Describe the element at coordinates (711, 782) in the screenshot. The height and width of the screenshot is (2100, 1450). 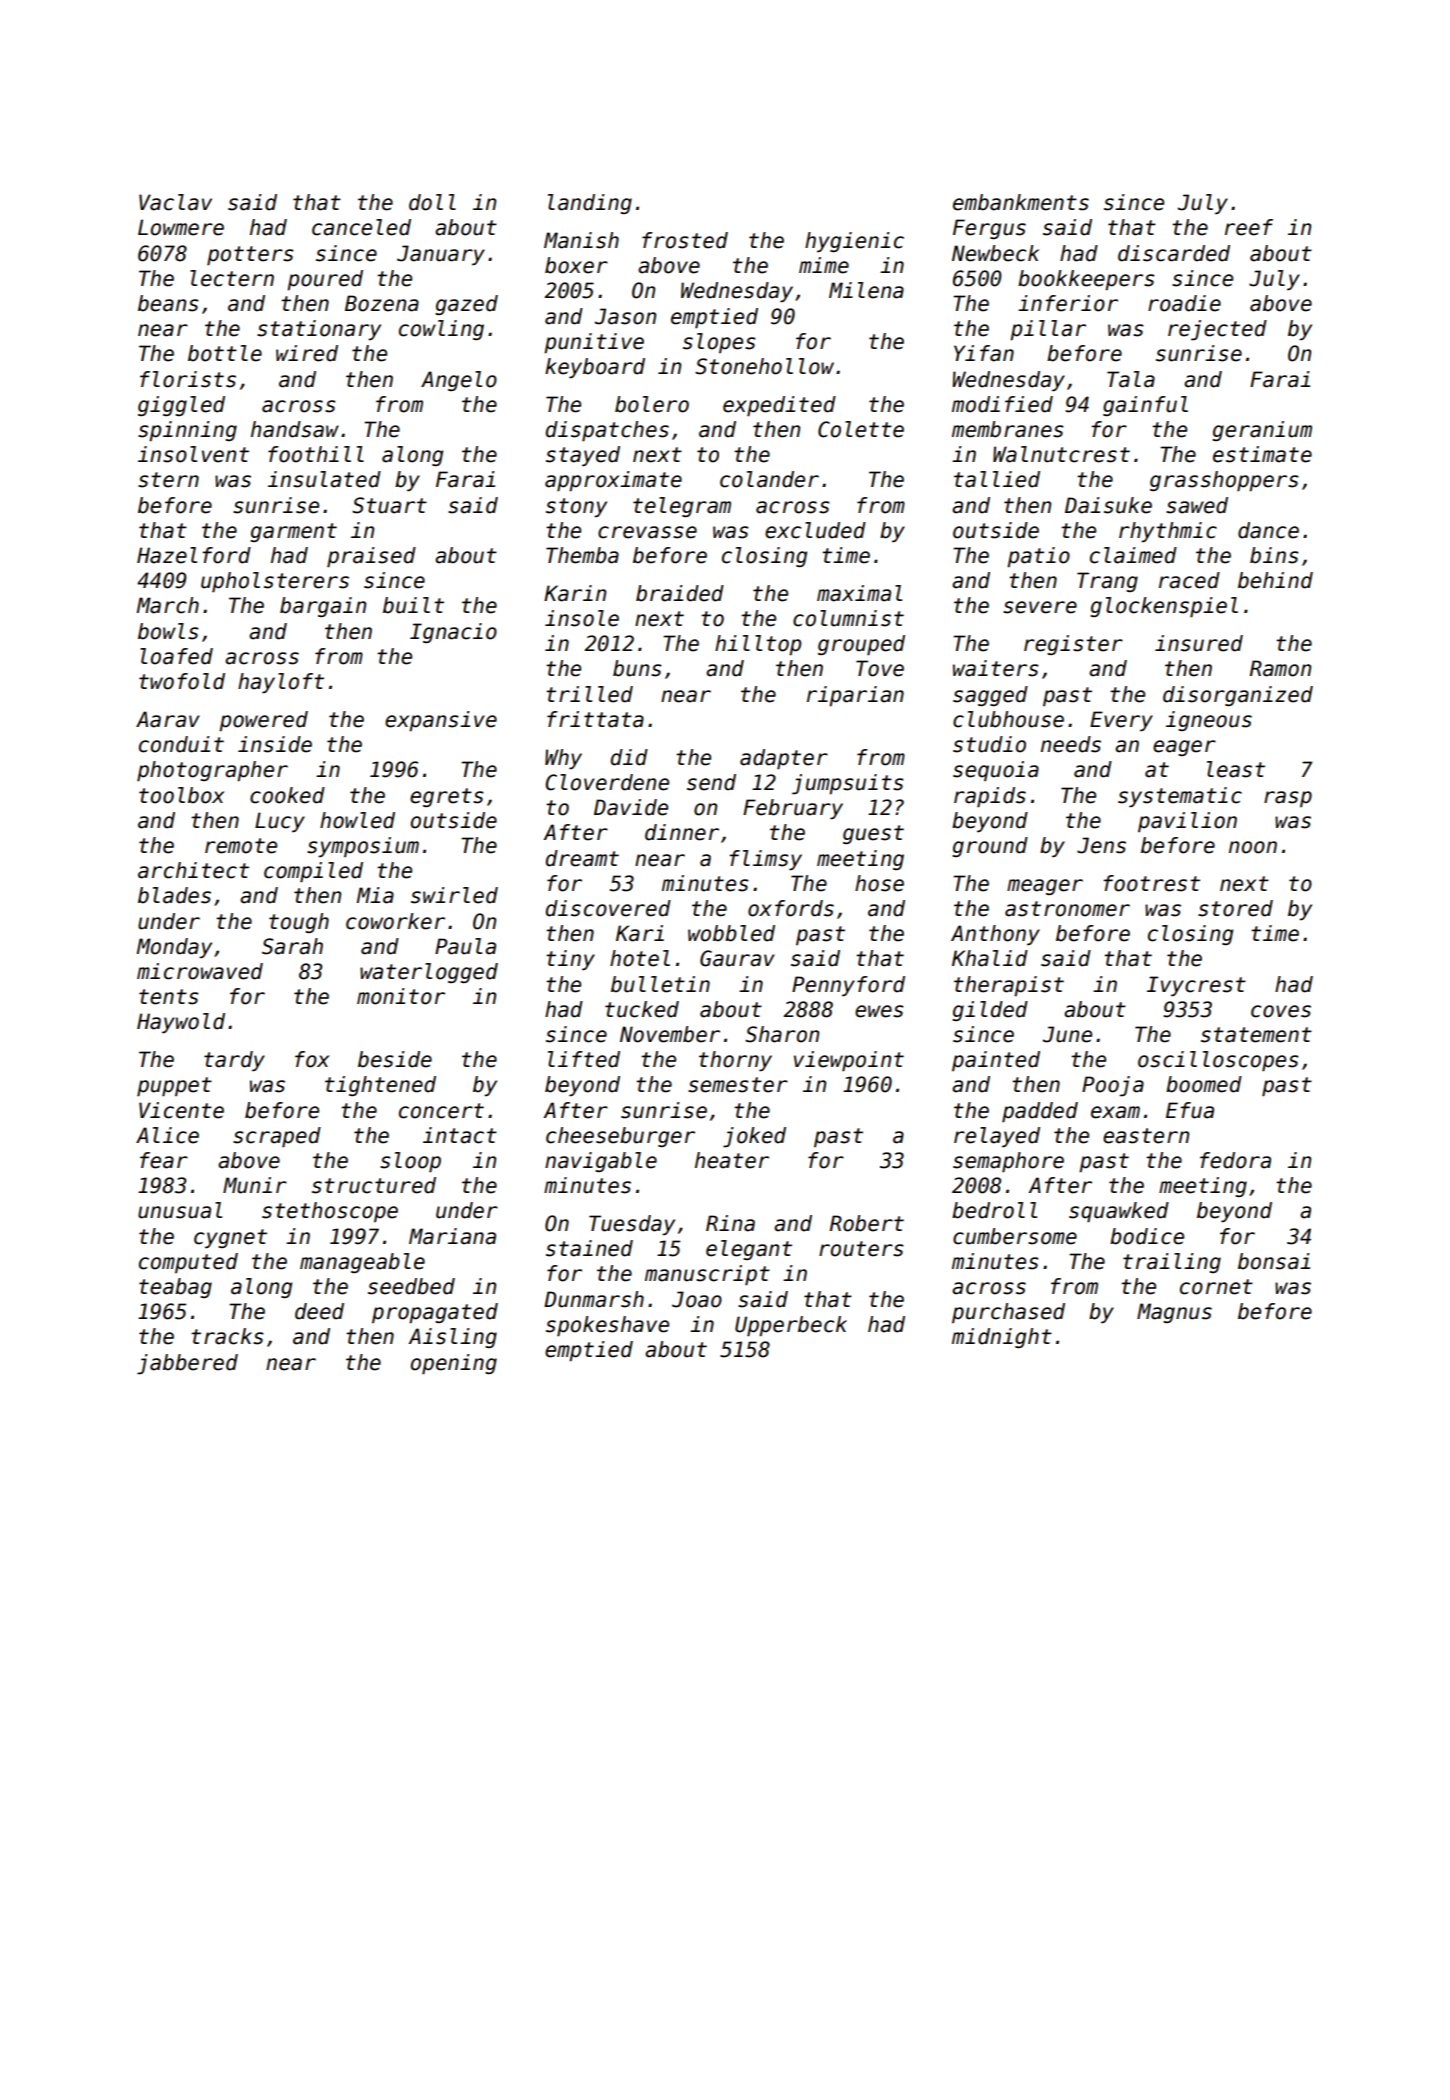
I see `send` at that location.
